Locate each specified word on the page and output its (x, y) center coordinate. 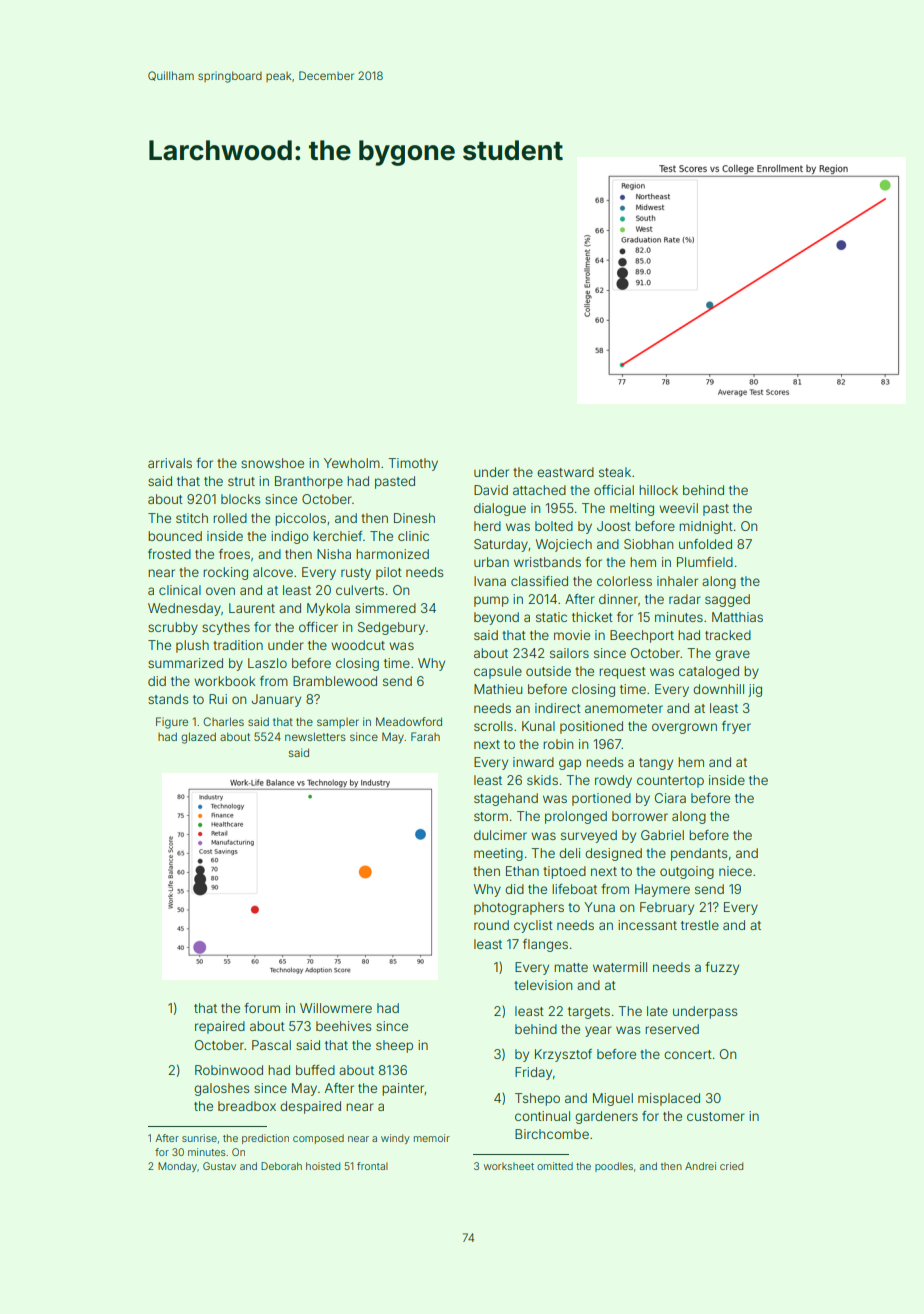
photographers (519, 908)
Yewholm (352, 463)
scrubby (173, 628)
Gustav (219, 1166)
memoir (432, 1138)
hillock (658, 490)
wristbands (547, 562)
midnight (706, 527)
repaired (220, 1027)
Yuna (599, 907)
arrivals (170, 463)
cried (731, 1166)
